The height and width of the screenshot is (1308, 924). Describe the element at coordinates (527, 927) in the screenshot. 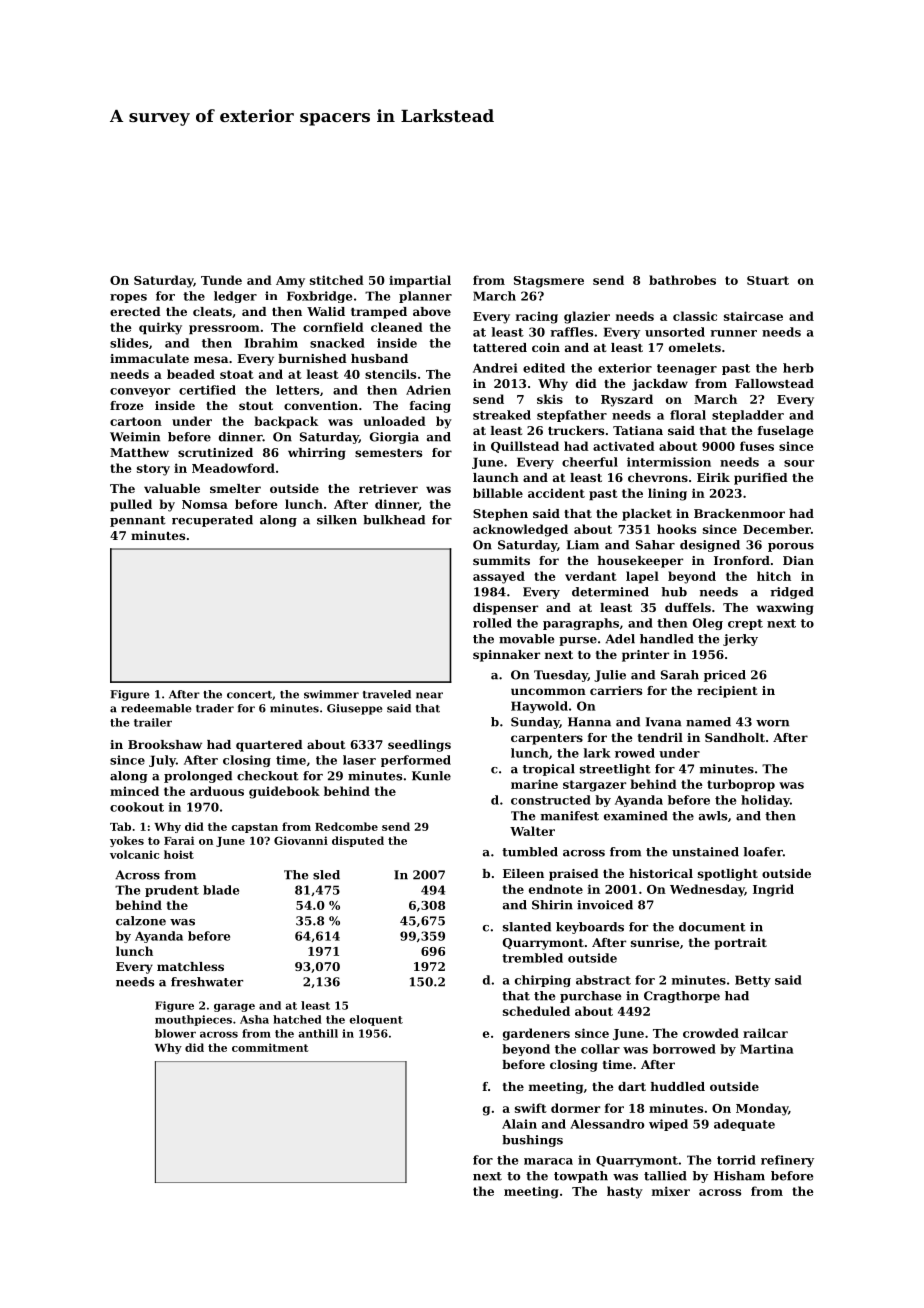

I see `slanted` at that location.
